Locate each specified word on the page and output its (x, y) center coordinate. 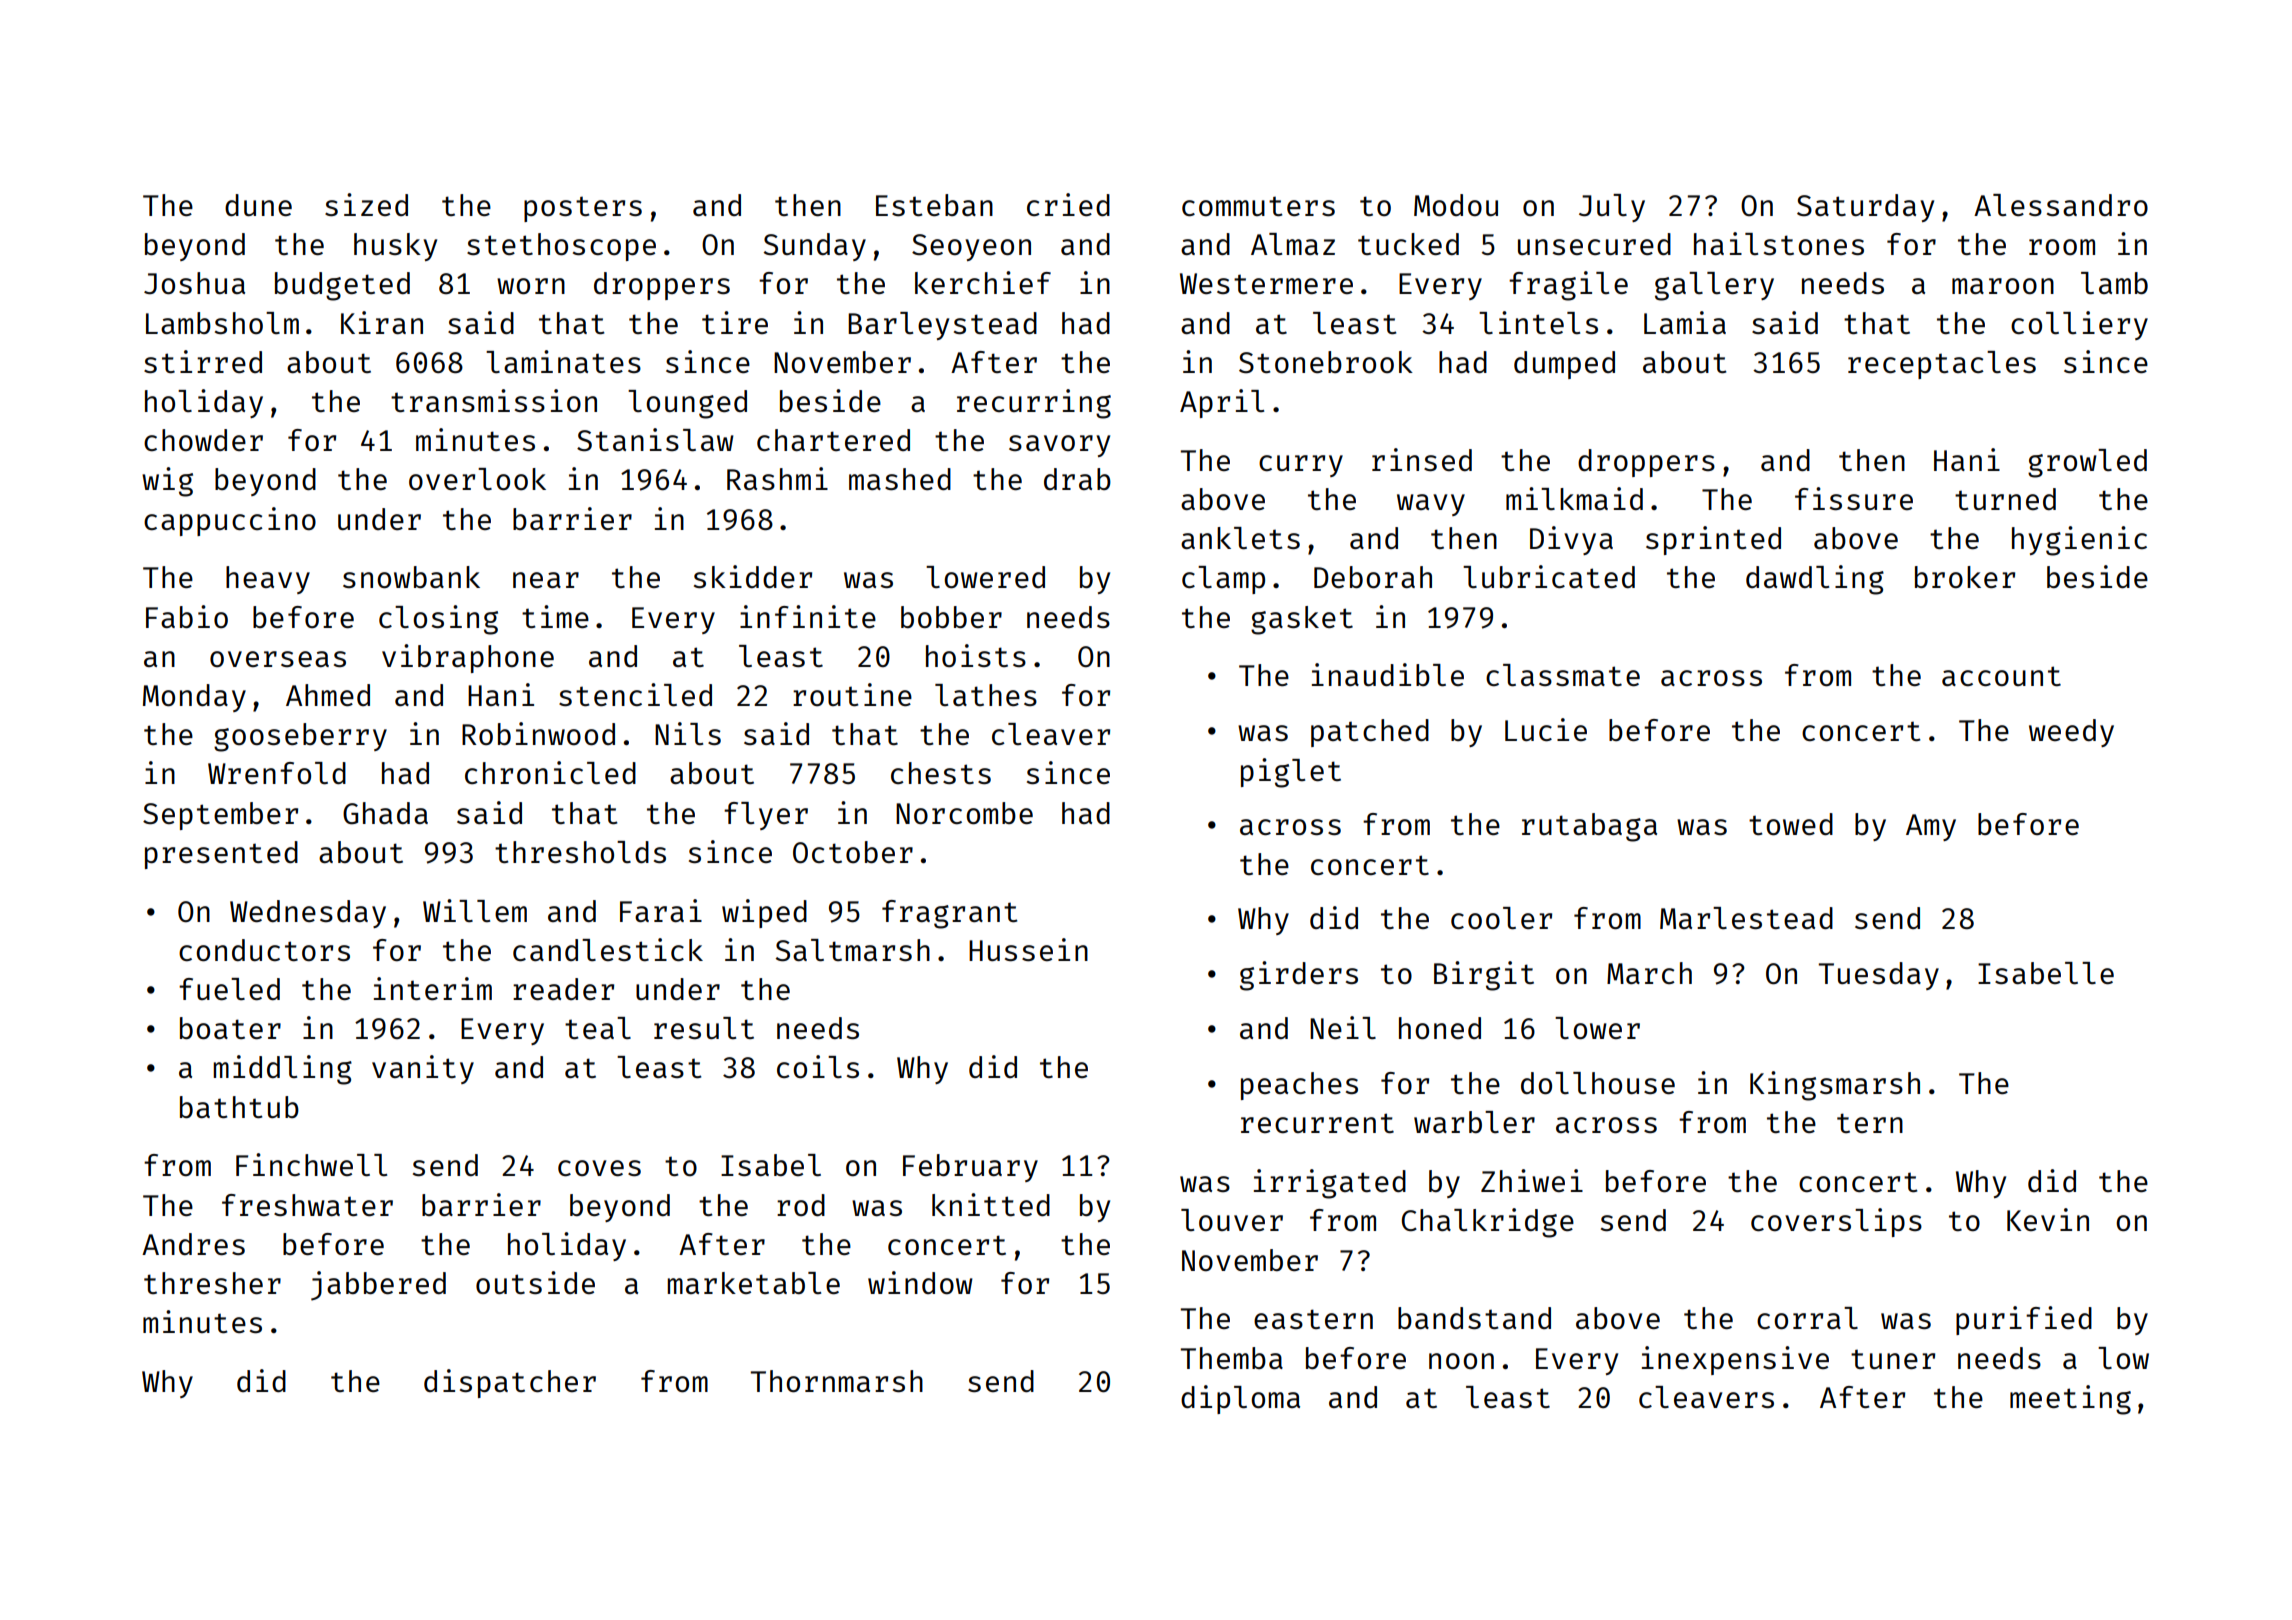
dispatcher (510, 1383)
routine (852, 694)
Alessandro (2061, 205)
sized (366, 204)
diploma (1240, 1399)
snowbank (411, 577)
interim (433, 988)
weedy (2071, 733)
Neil (1343, 1027)
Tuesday (1878, 976)
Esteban (934, 205)
